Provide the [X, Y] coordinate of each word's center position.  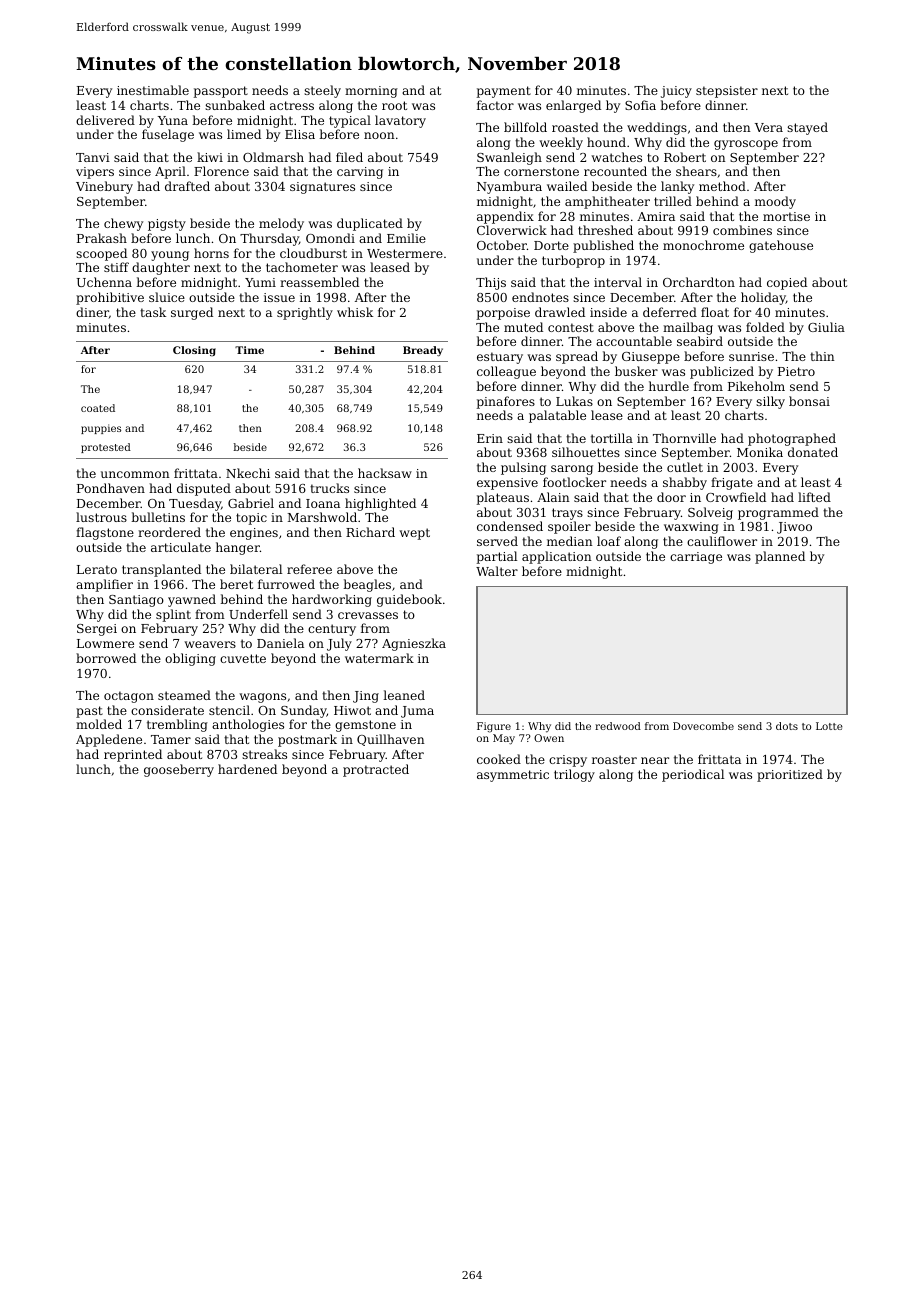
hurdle [669, 386]
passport [221, 92]
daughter [161, 268]
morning [371, 92]
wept [414, 534]
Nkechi [248, 473]
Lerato [97, 569]
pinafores [506, 402]
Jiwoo [794, 528]
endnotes [540, 297]
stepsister [727, 92]
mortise [786, 216]
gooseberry [179, 770]
